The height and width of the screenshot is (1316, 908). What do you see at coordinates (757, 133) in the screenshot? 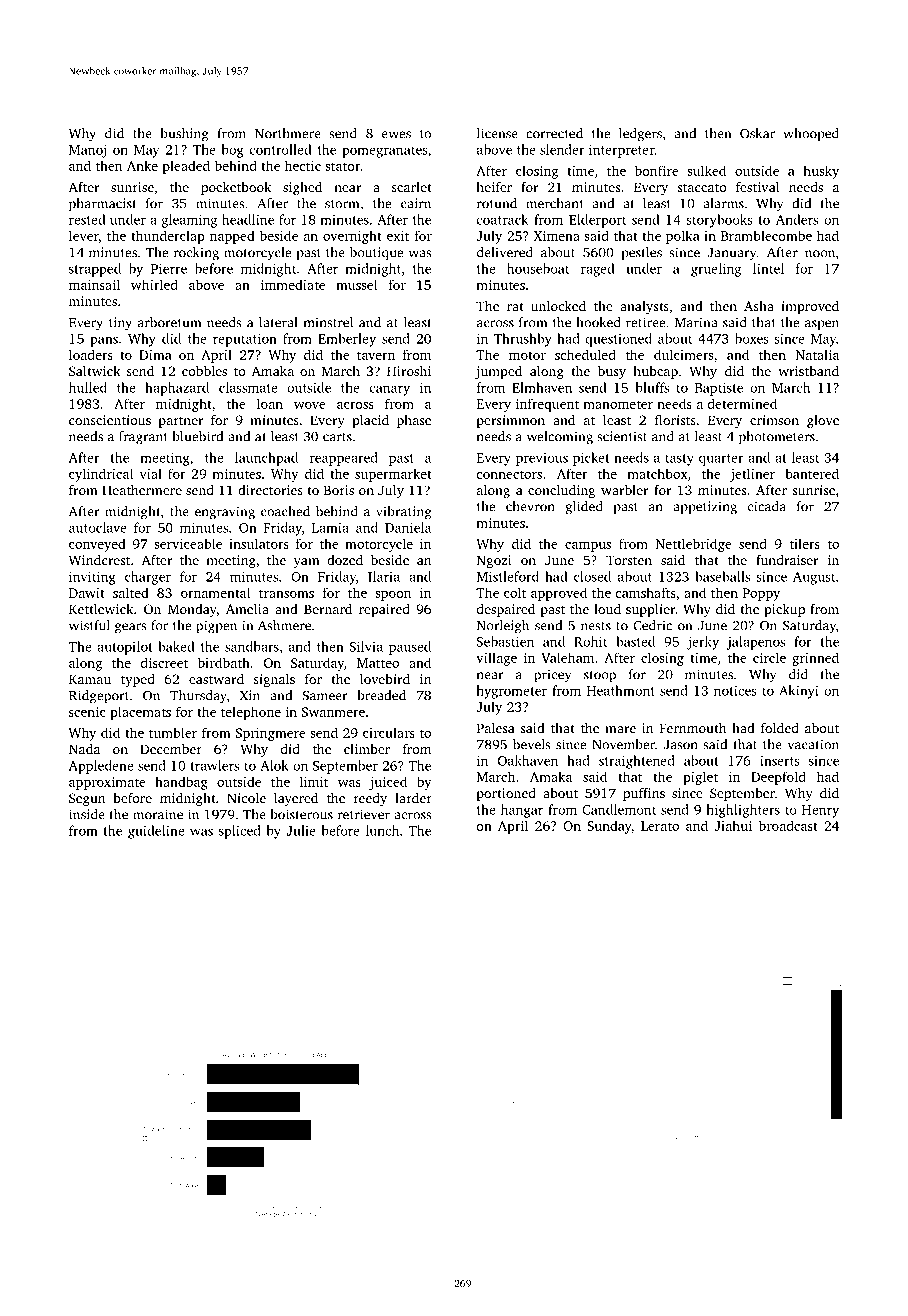
I see `Oskar` at bounding box center [757, 133].
